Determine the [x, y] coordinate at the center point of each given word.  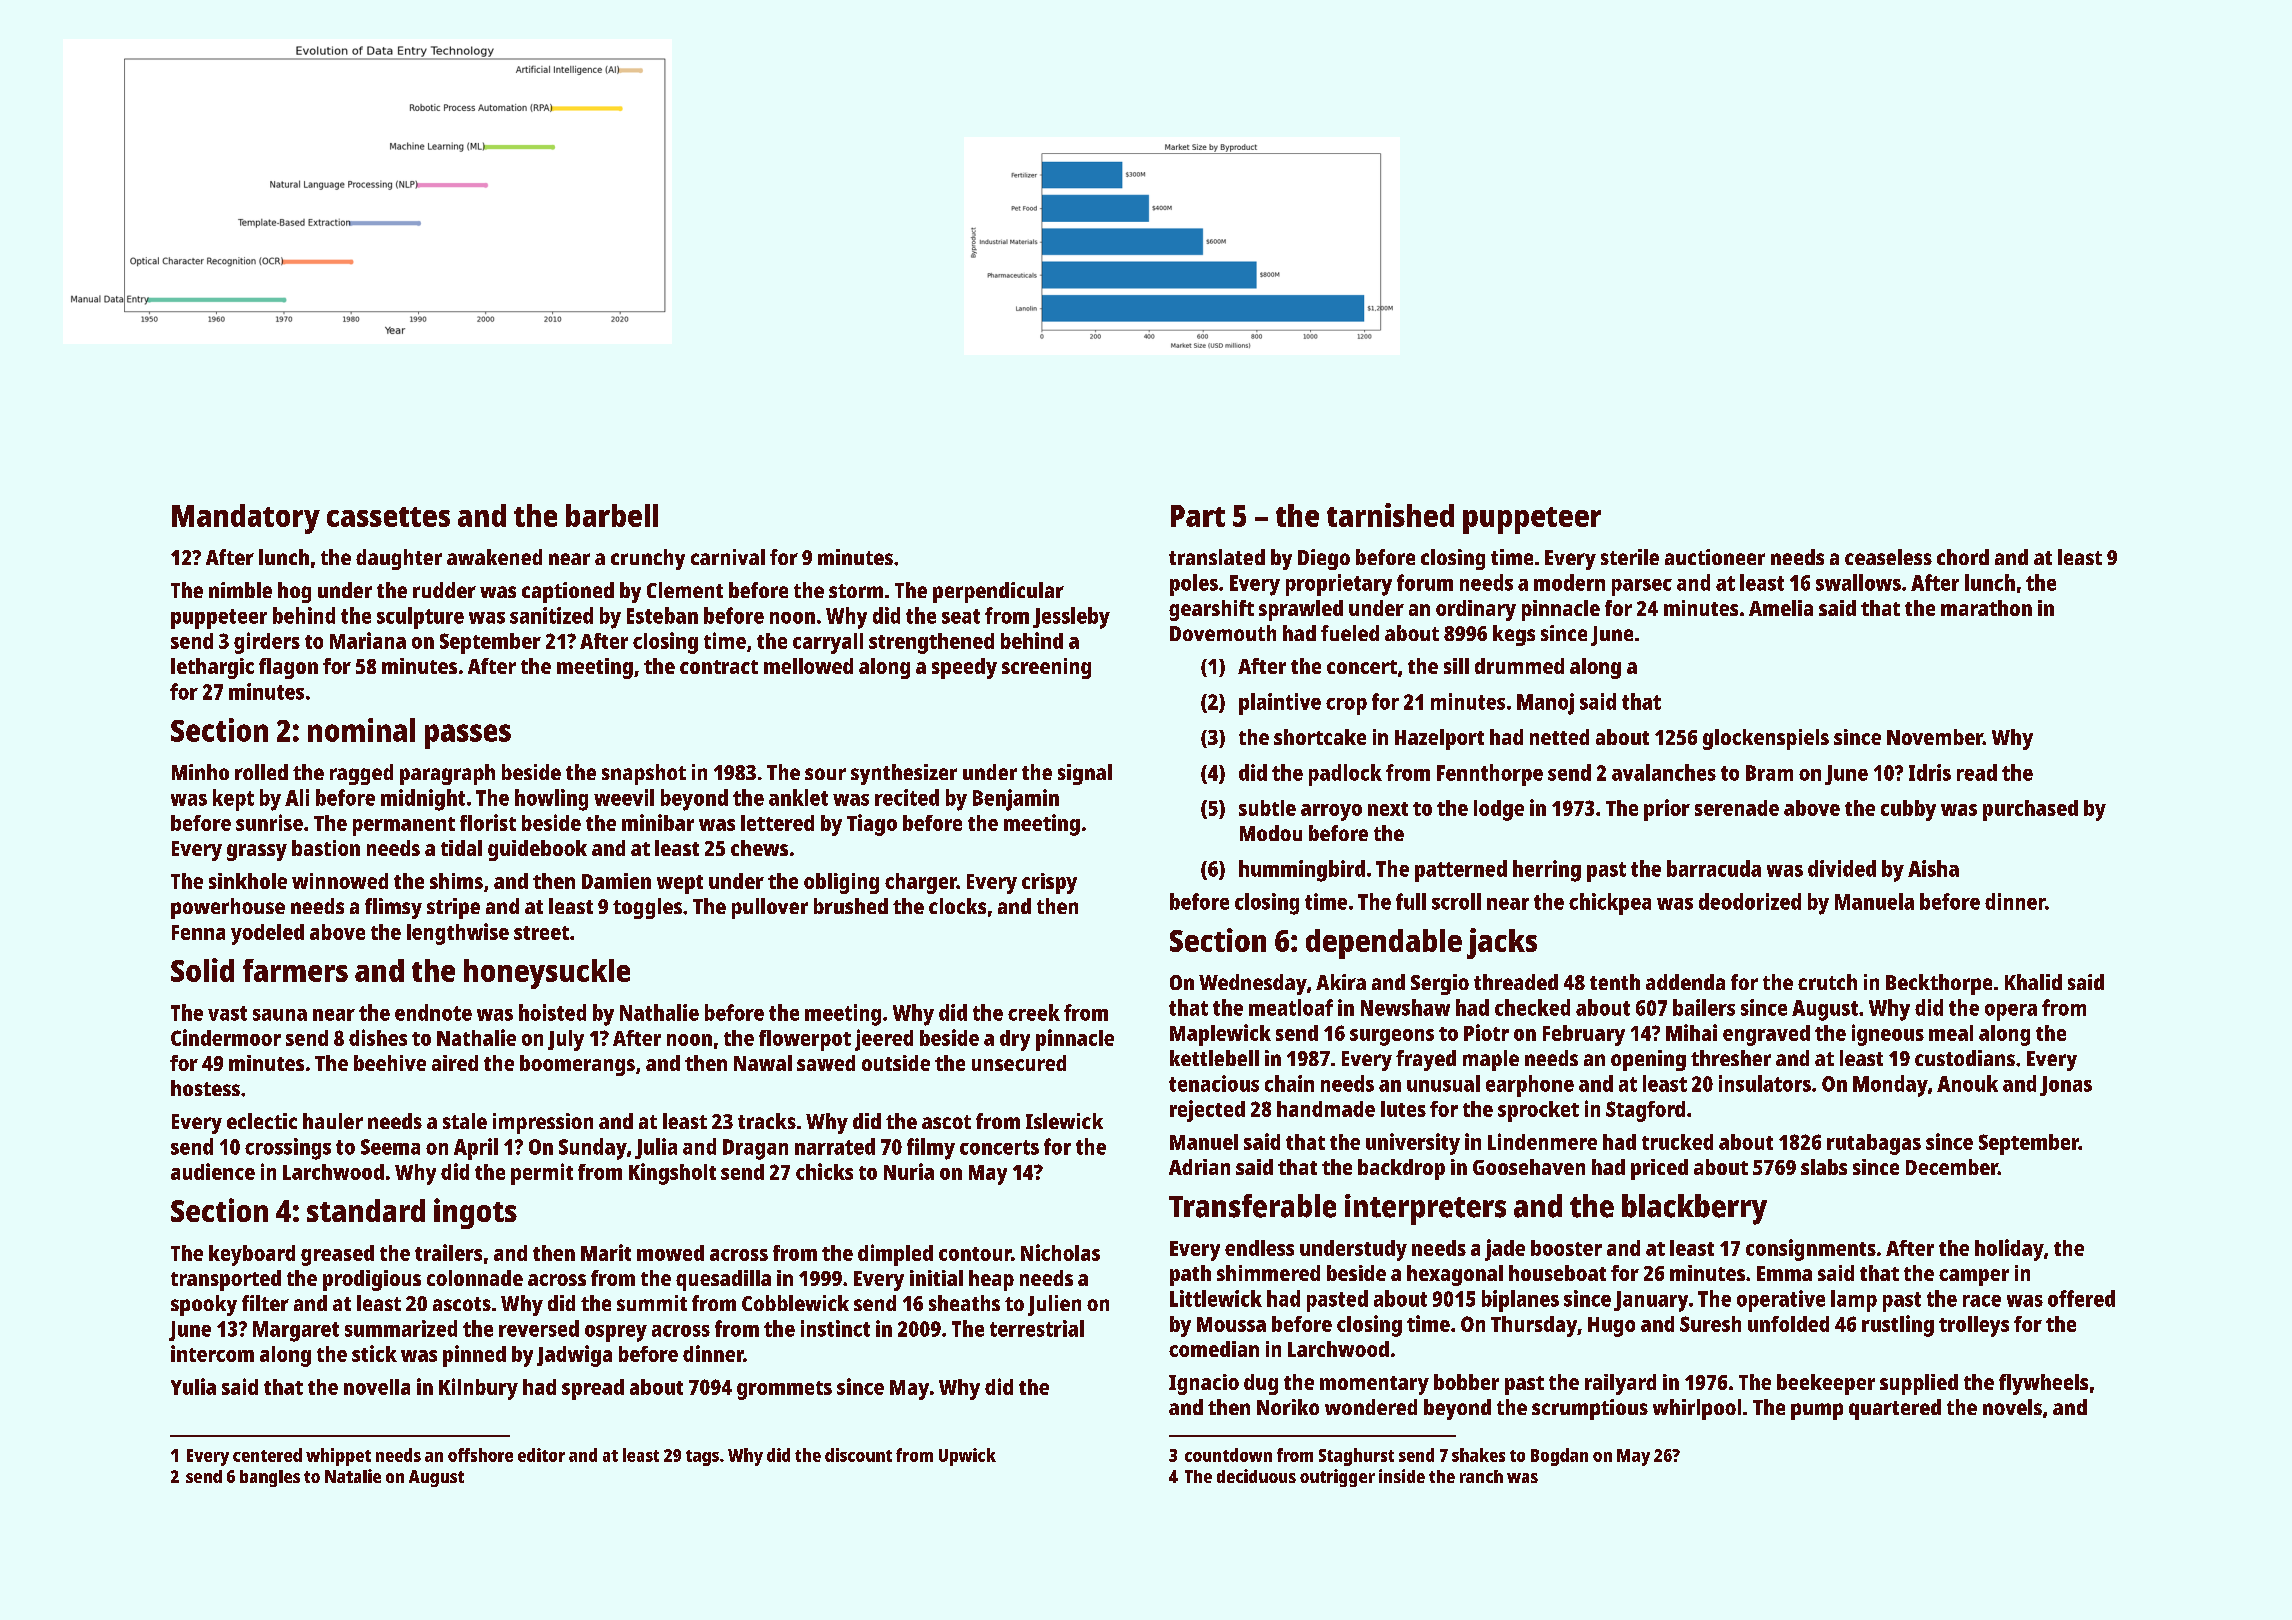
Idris [1930, 772]
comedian [1214, 1349]
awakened [494, 557]
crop [1346, 706]
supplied [1919, 1384]
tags [702, 1458]
